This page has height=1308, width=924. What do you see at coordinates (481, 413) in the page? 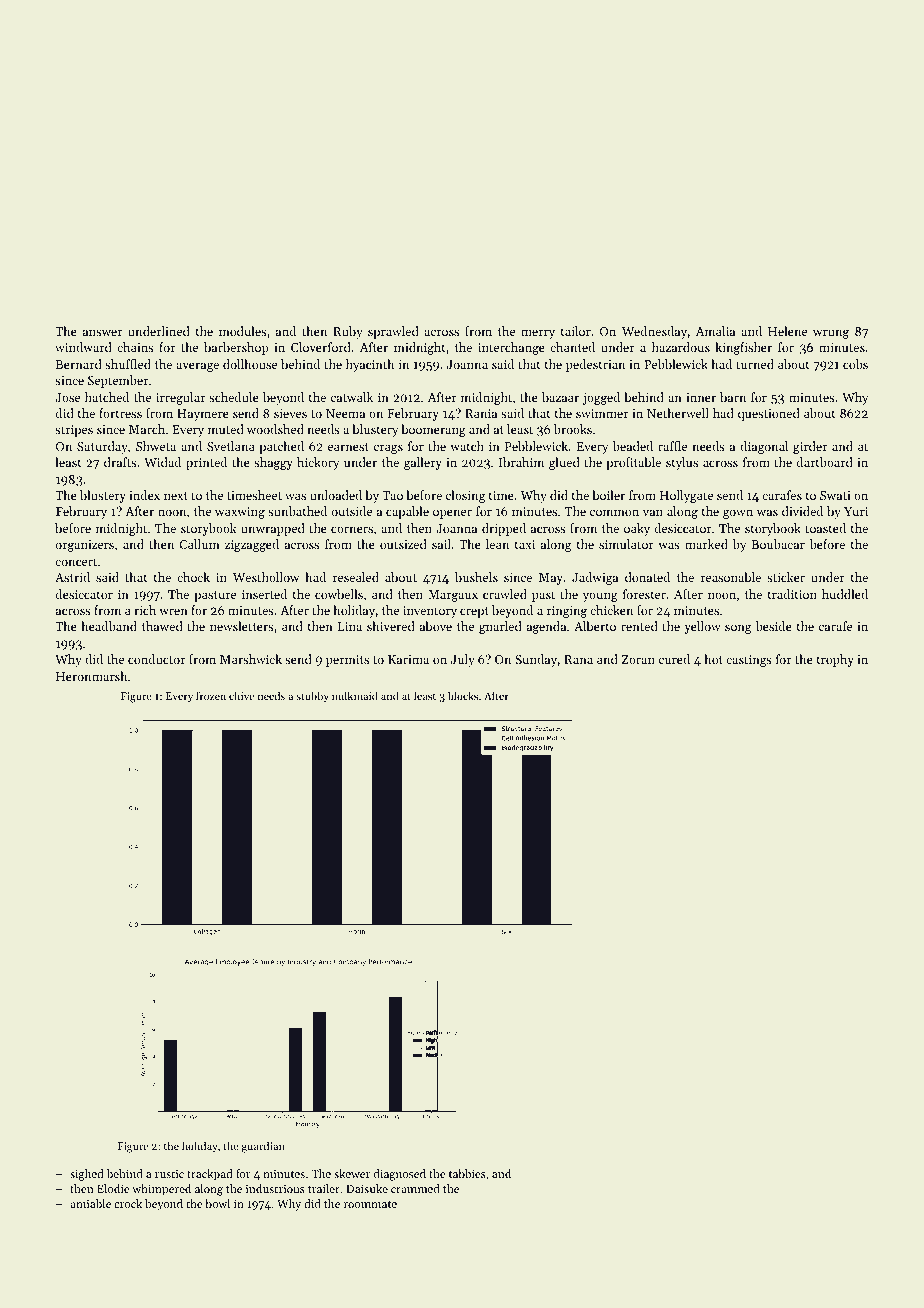
I see `Rania` at bounding box center [481, 413].
